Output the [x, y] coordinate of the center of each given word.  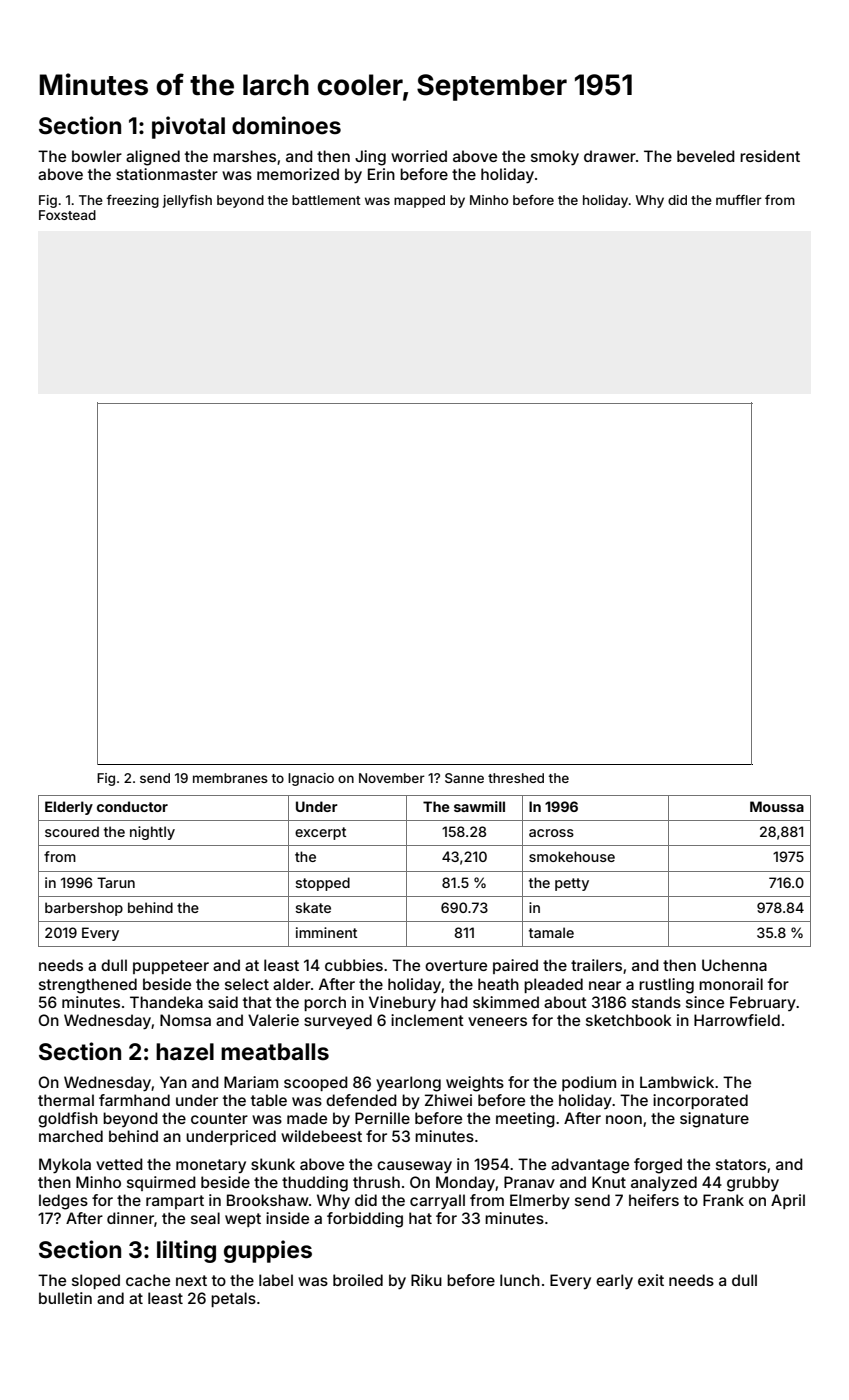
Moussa [777, 806]
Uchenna [734, 965]
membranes [230, 778]
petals [233, 1299]
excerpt [320, 833]
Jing [370, 158]
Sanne [464, 778]
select [247, 984]
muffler [739, 200]
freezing [133, 201]
